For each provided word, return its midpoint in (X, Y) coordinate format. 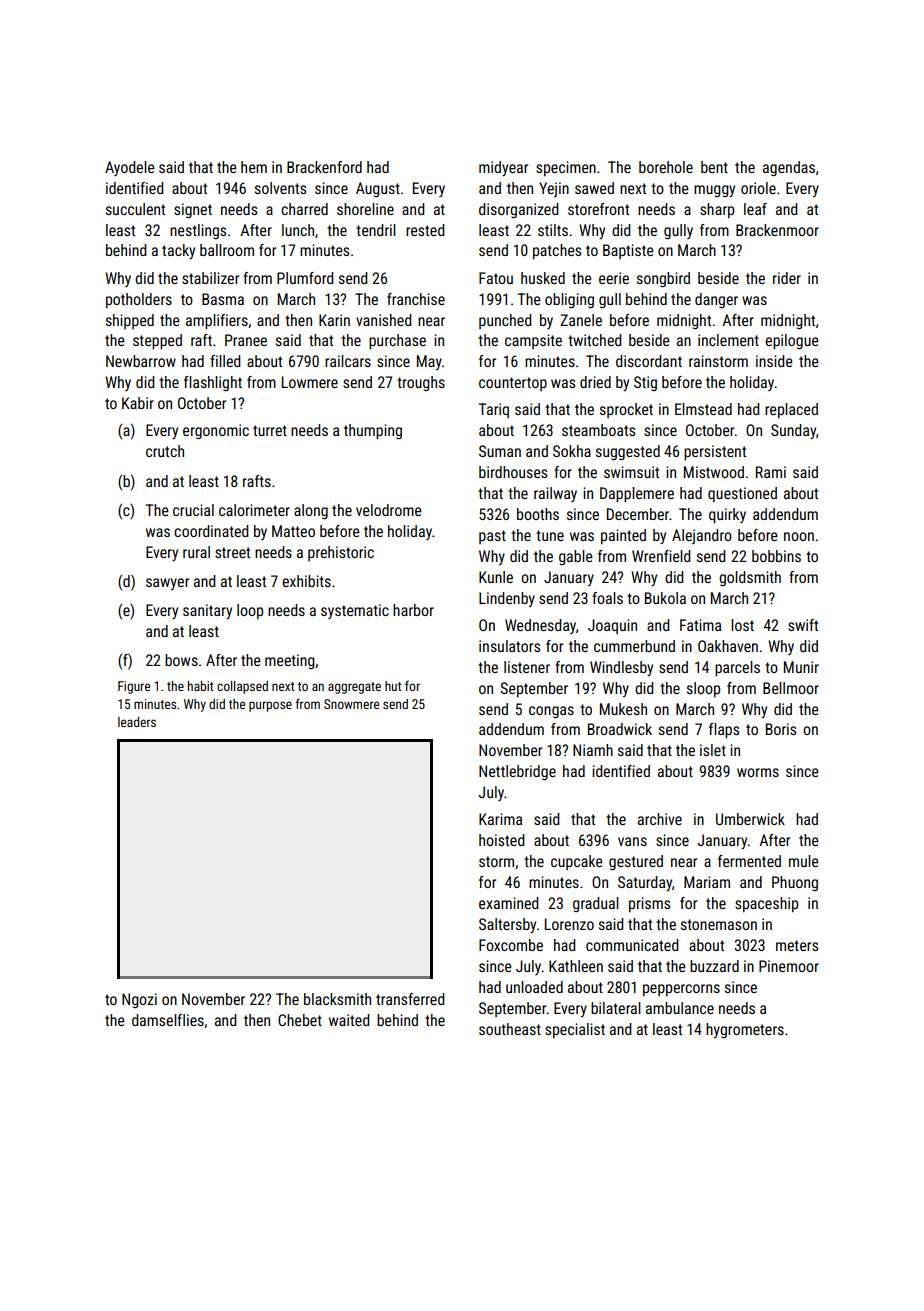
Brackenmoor (777, 230)
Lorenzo (569, 924)
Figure (134, 687)
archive (660, 819)
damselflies (168, 1020)
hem (254, 167)
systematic (355, 611)
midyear (503, 168)
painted (623, 536)
